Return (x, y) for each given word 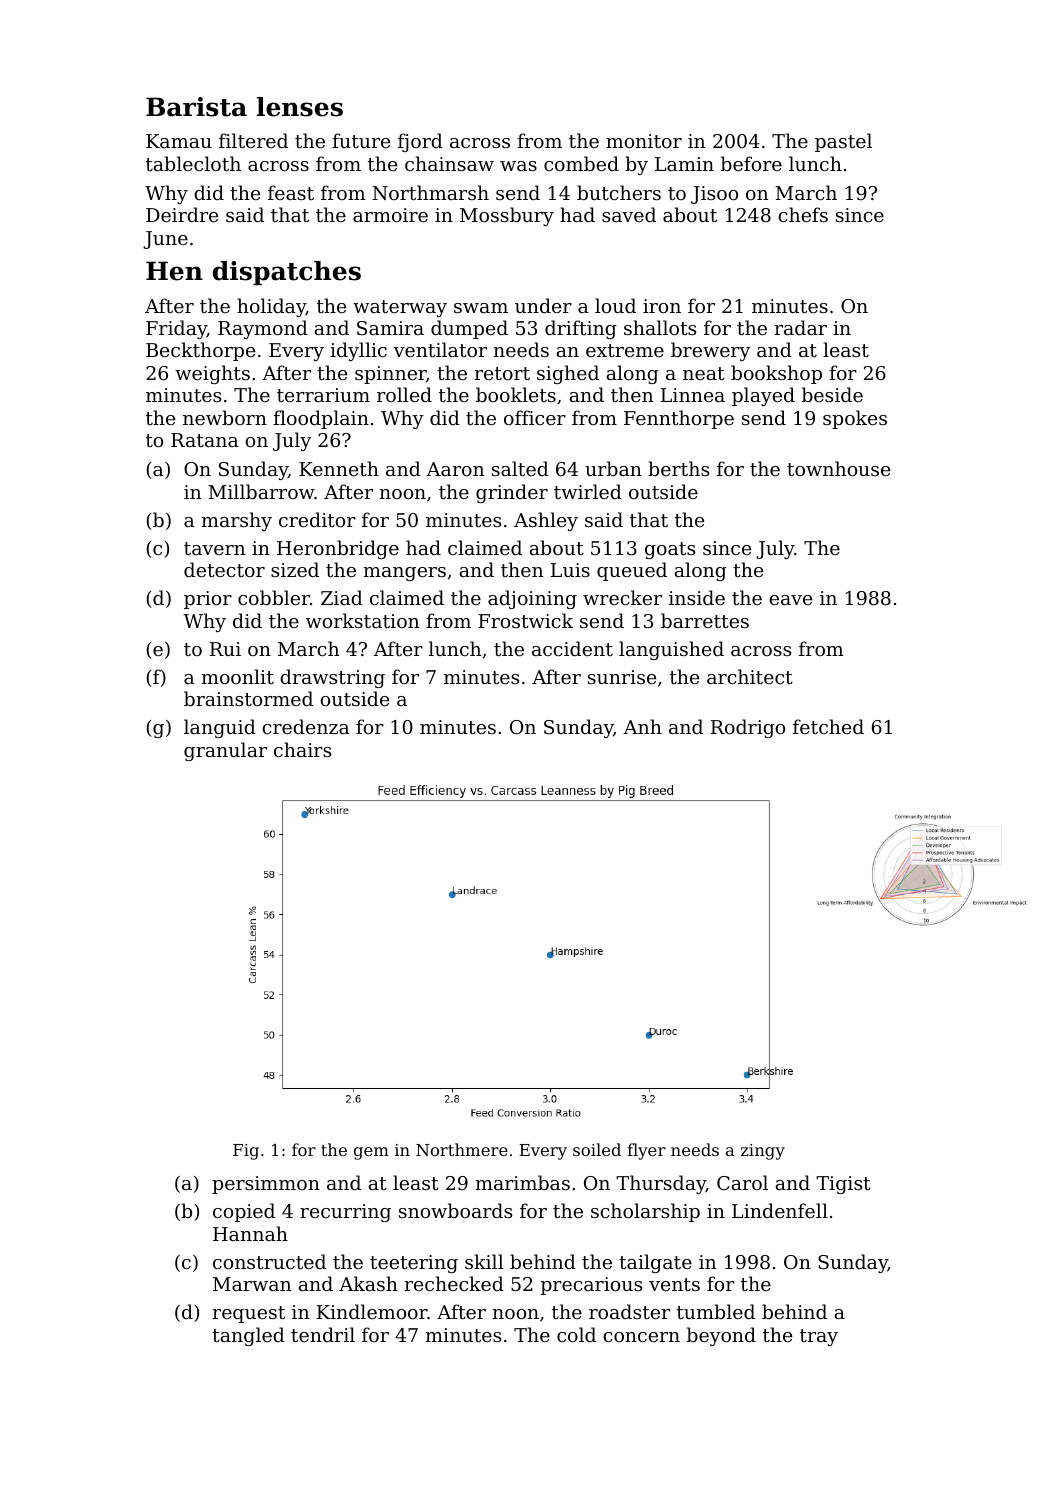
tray (819, 1337)
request (248, 1314)
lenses (300, 107)
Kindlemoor (372, 1311)
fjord (420, 142)
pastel (843, 142)
